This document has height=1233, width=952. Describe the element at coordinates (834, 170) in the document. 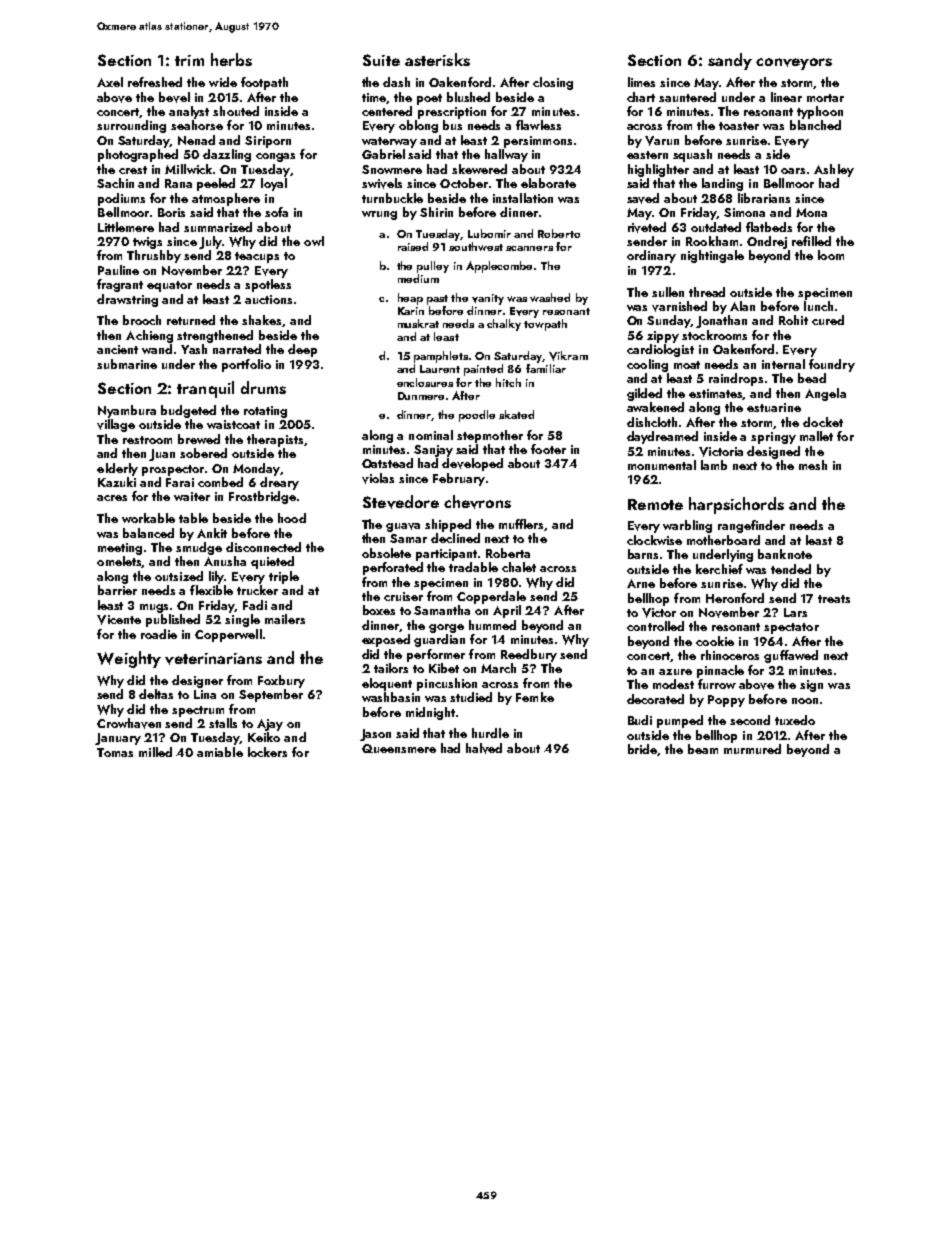

I see `Ashley` at that location.
